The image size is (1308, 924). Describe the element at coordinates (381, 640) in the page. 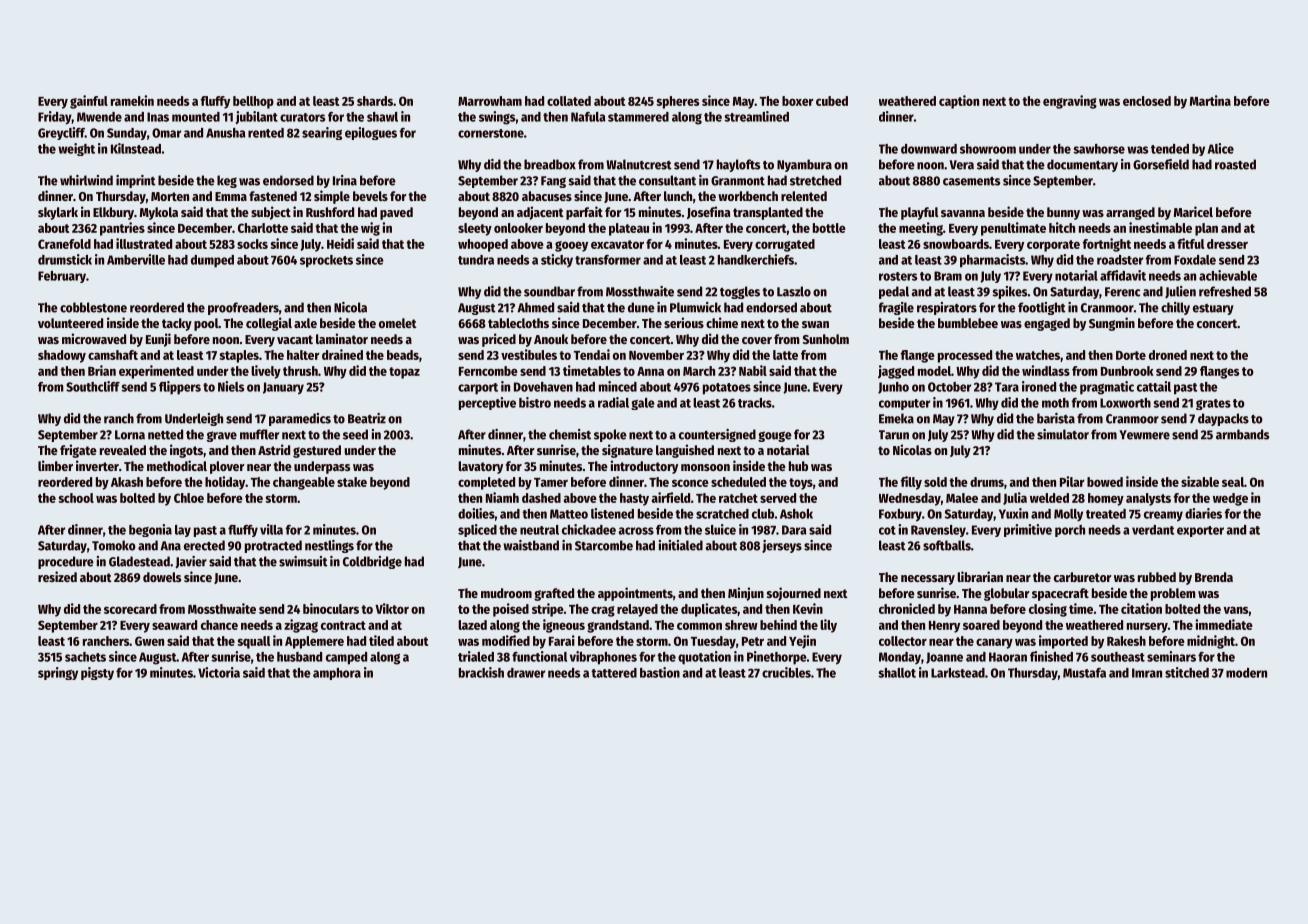

I see `tiled` at that location.
